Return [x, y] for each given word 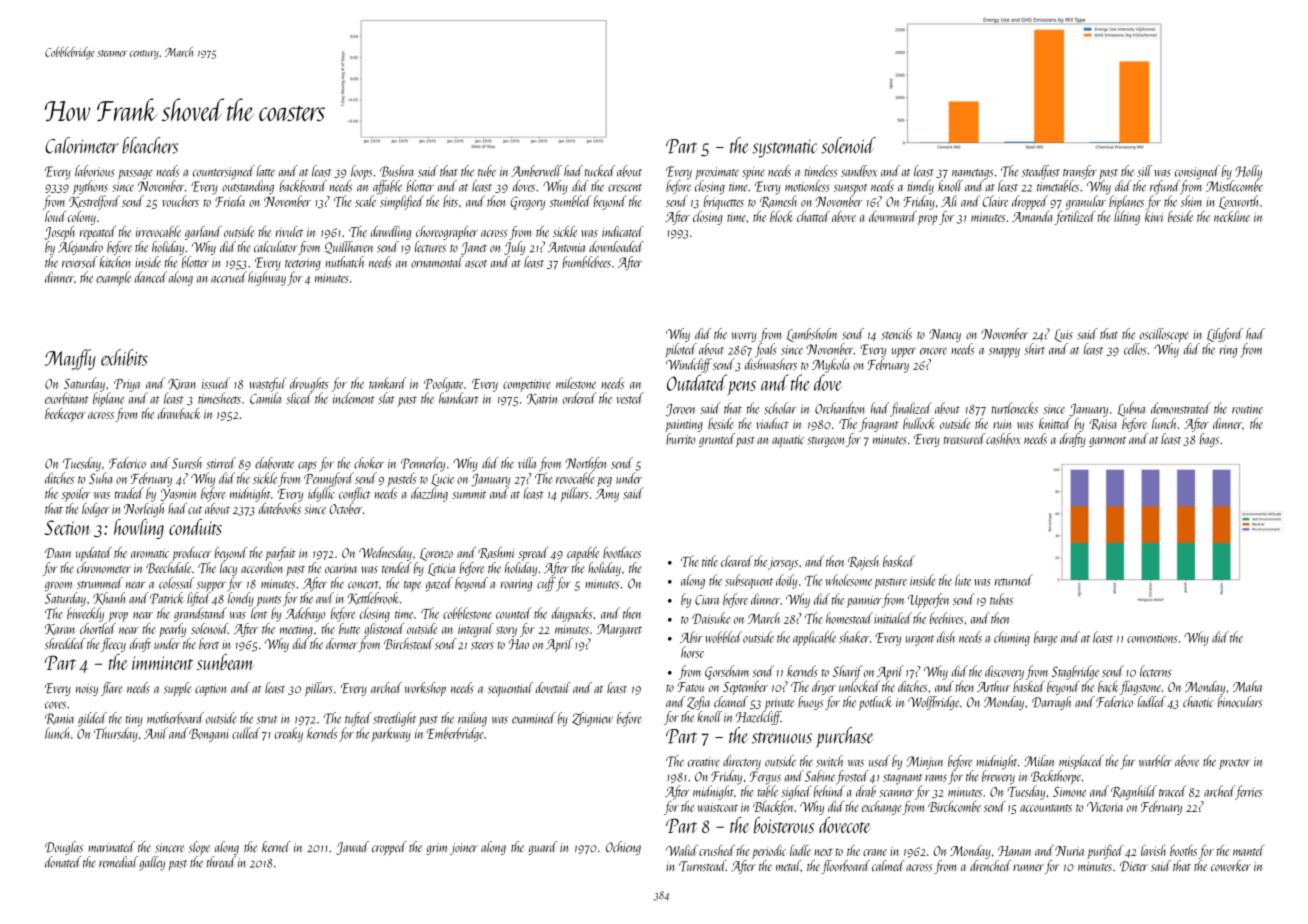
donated [63, 862]
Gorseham [727, 672]
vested [630, 398]
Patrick [167, 598]
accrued [229, 277]
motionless [807, 186]
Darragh [1051, 703]
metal [788, 865]
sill [1144, 171]
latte [266, 171]
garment [1107, 442]
